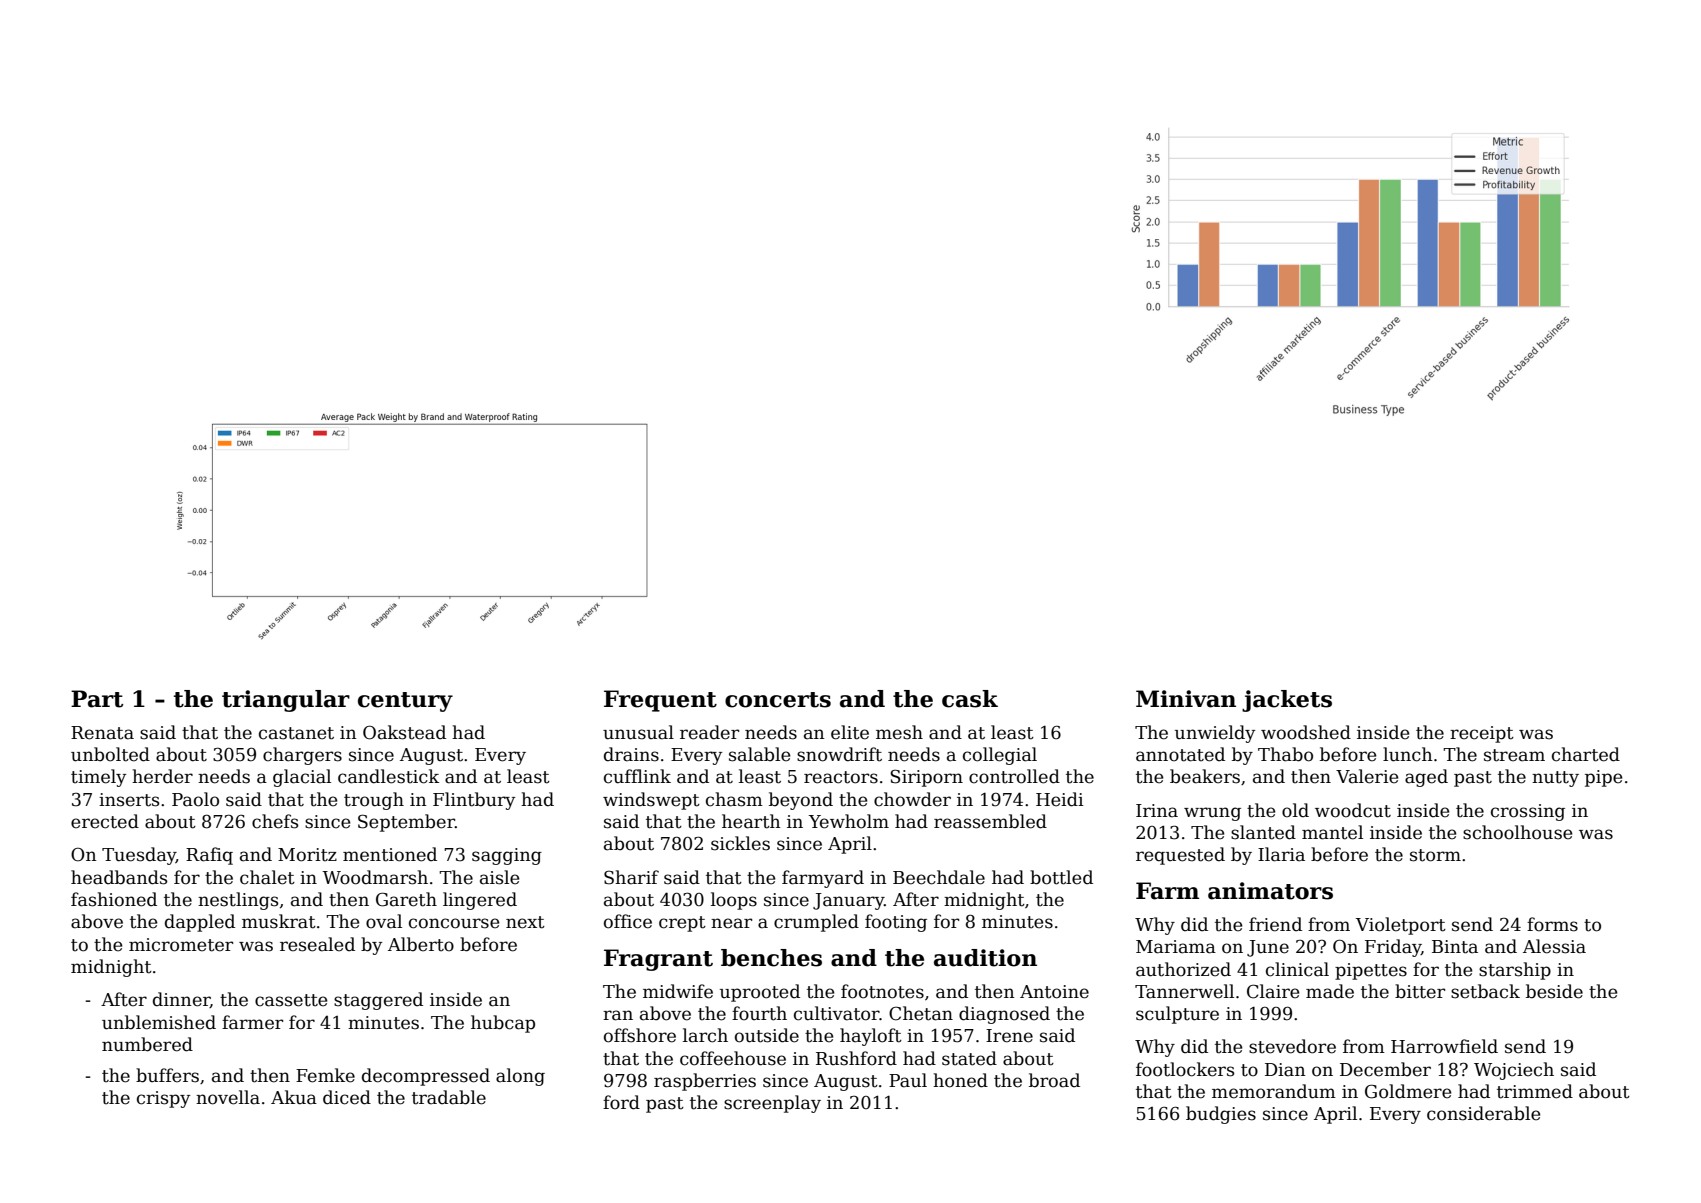  Describe the element at coordinates (1554, 991) in the screenshot. I see `beside` at that location.
